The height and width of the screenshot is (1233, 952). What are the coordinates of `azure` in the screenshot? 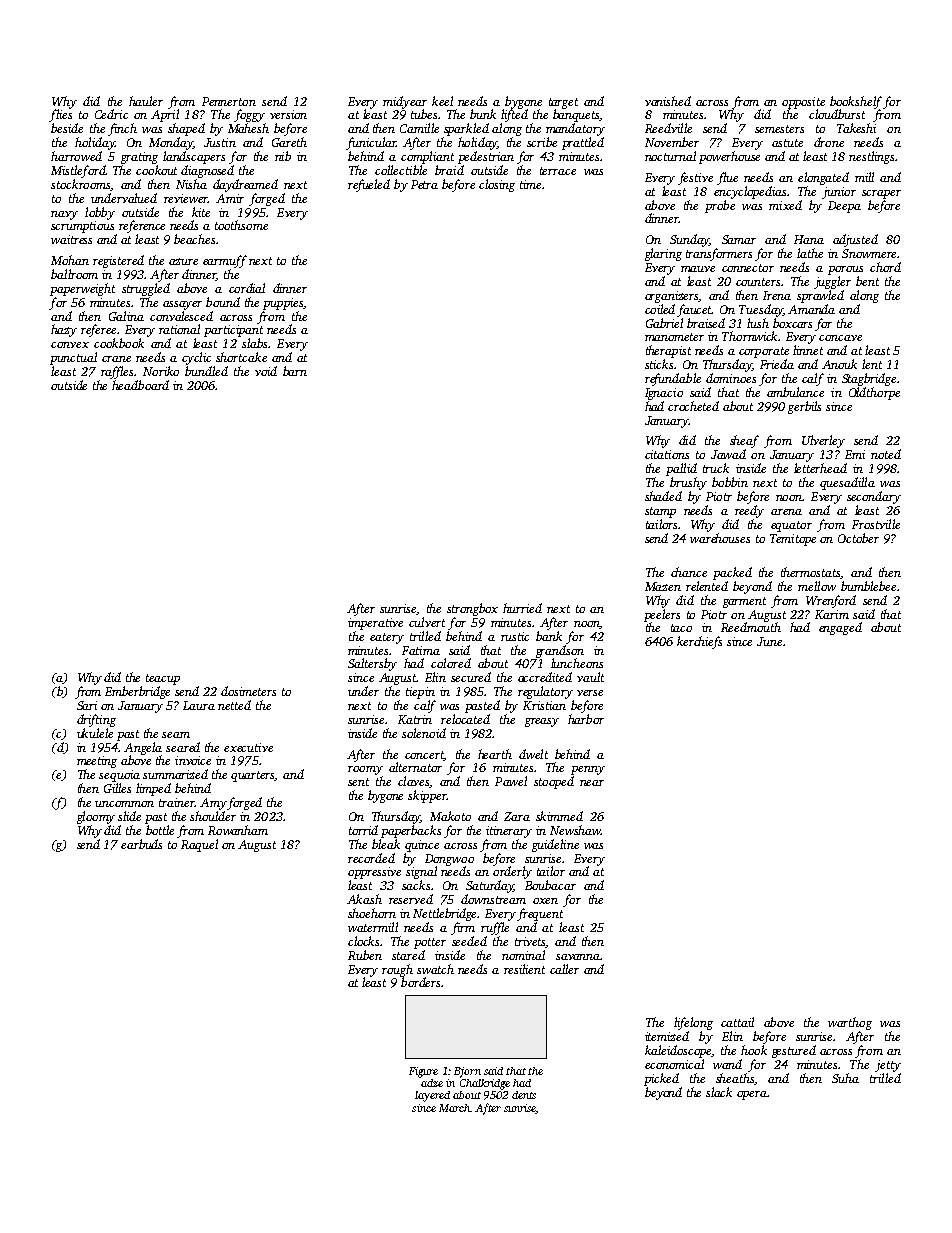 It's located at (183, 261).
